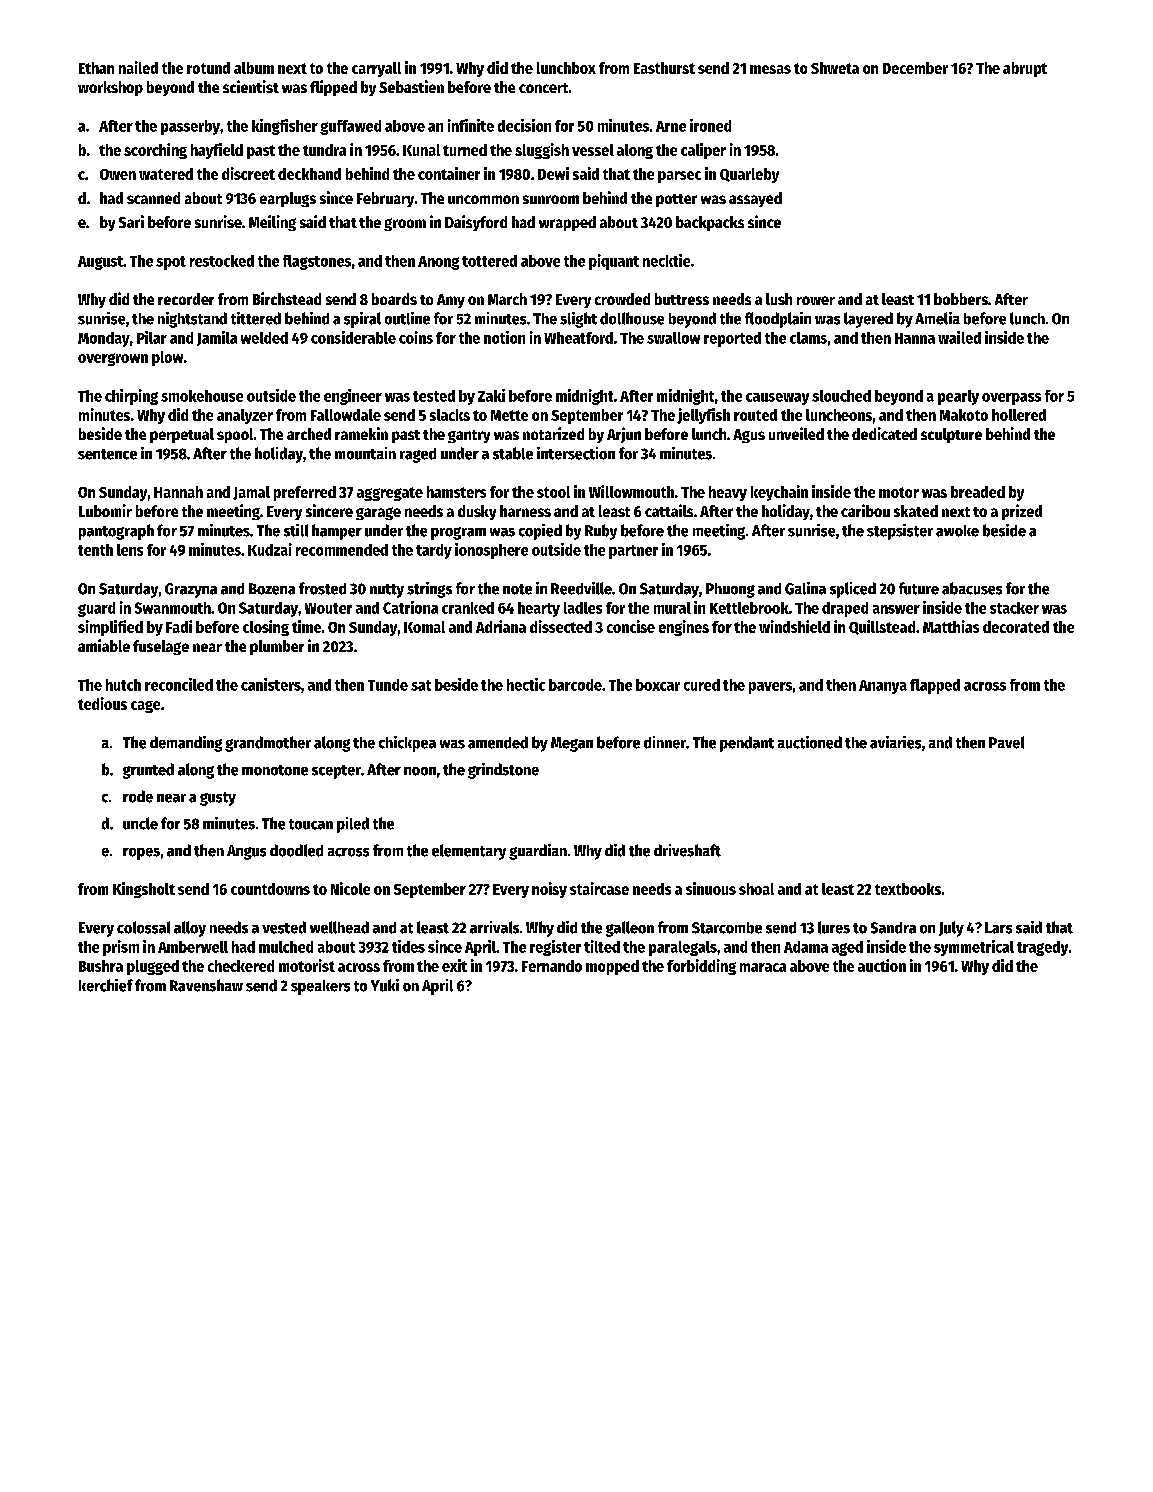  I want to click on Kingsholt, so click(144, 890).
